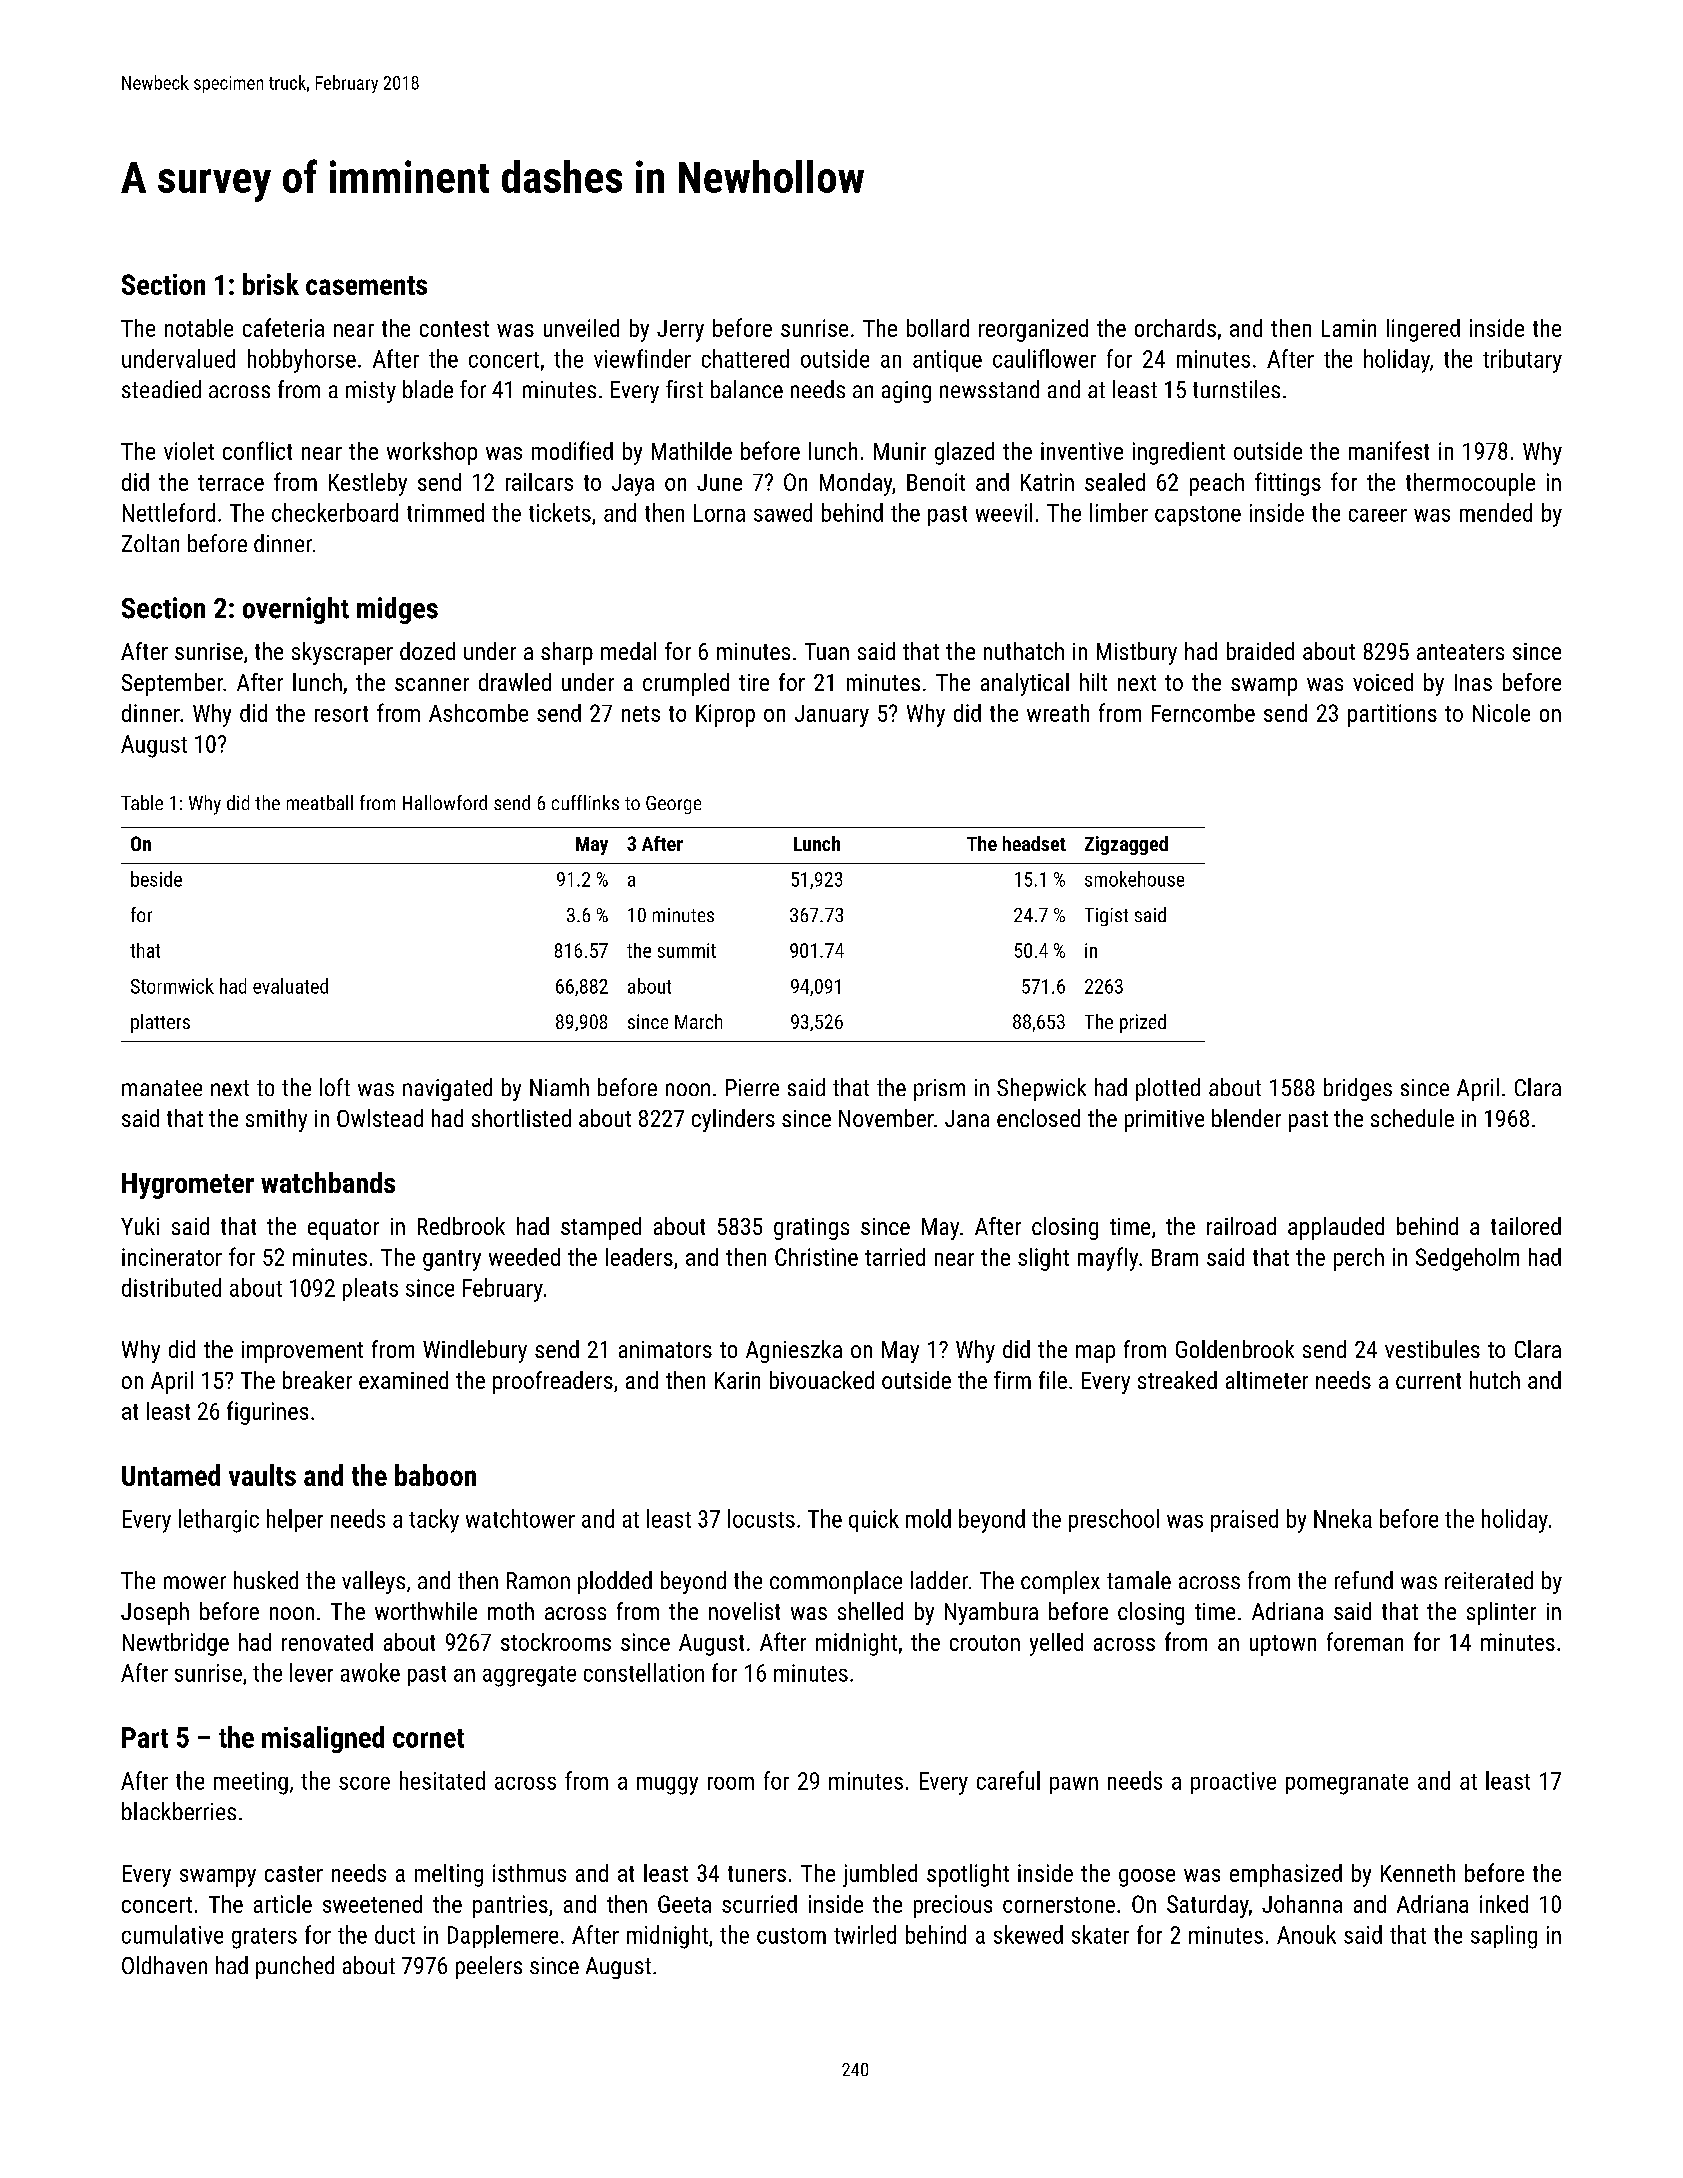  Describe the element at coordinates (1412, 1118) in the screenshot. I see `schedule` at that location.
